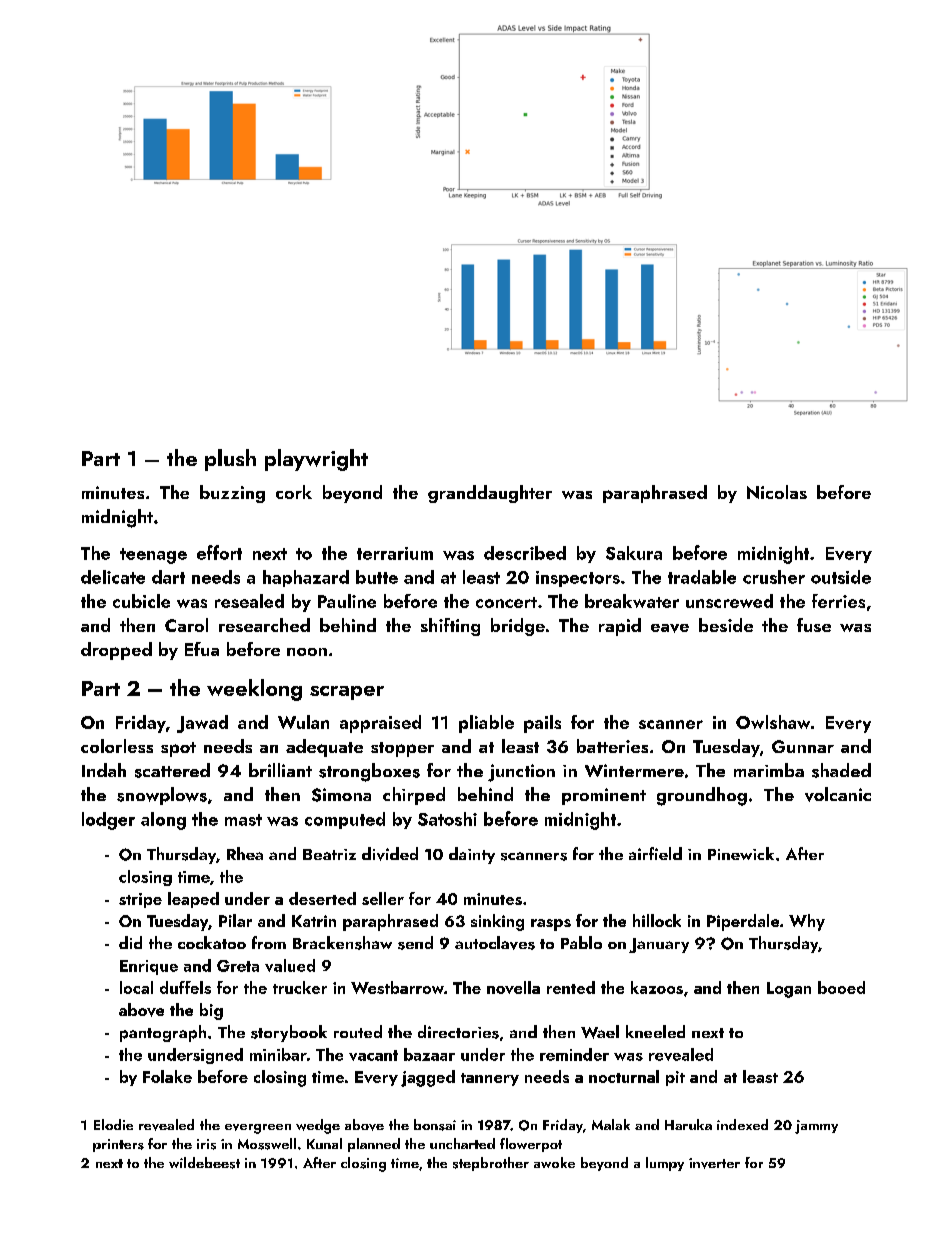  I want to click on described, so click(525, 553).
